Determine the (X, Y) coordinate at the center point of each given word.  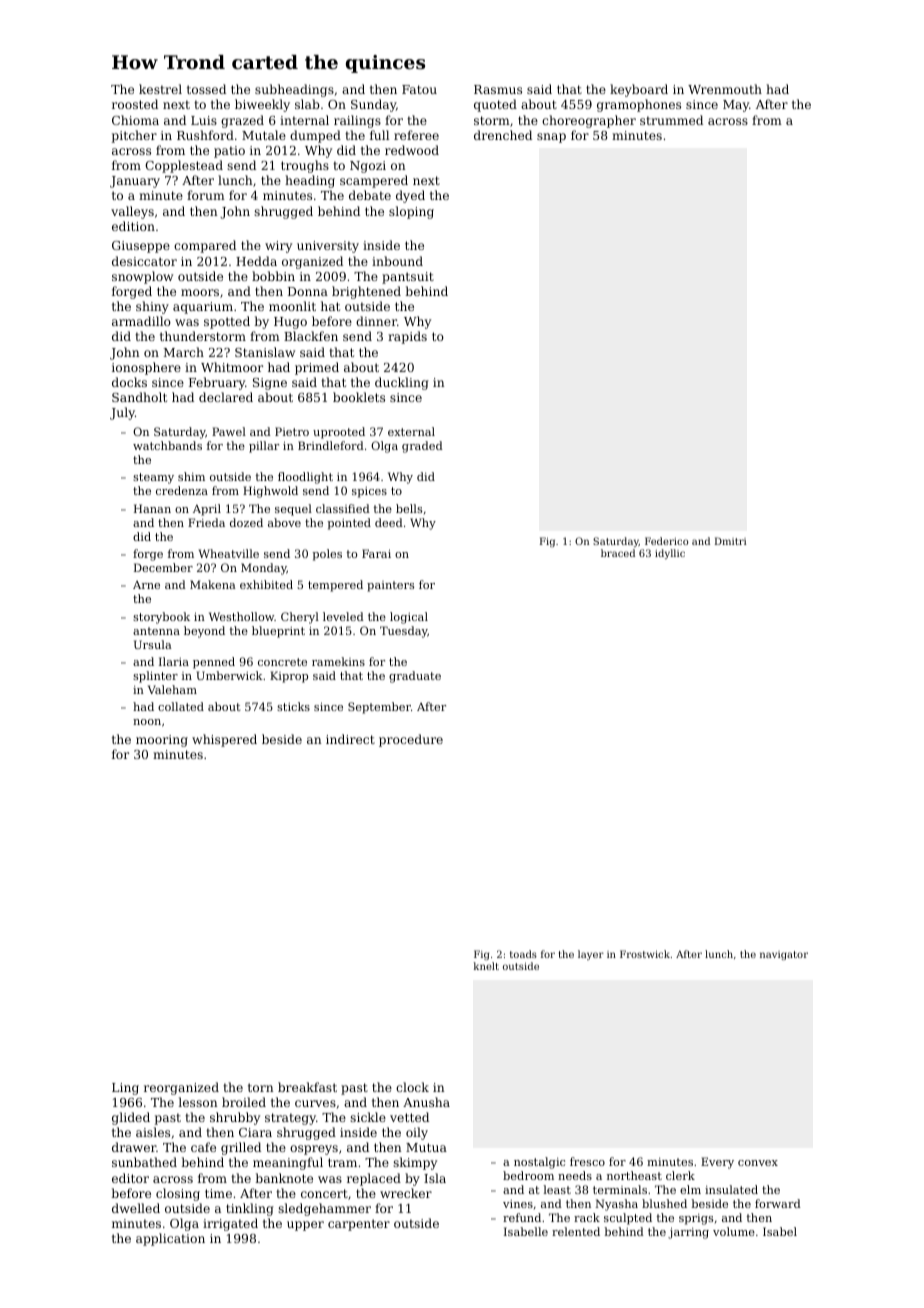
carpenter (359, 1225)
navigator (784, 955)
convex (758, 1163)
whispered (224, 740)
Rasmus (498, 89)
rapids (407, 337)
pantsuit (408, 278)
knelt (486, 966)
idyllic (670, 554)
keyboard (639, 90)
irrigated (230, 1224)
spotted (227, 322)
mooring (162, 741)
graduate (415, 677)
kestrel (160, 89)
